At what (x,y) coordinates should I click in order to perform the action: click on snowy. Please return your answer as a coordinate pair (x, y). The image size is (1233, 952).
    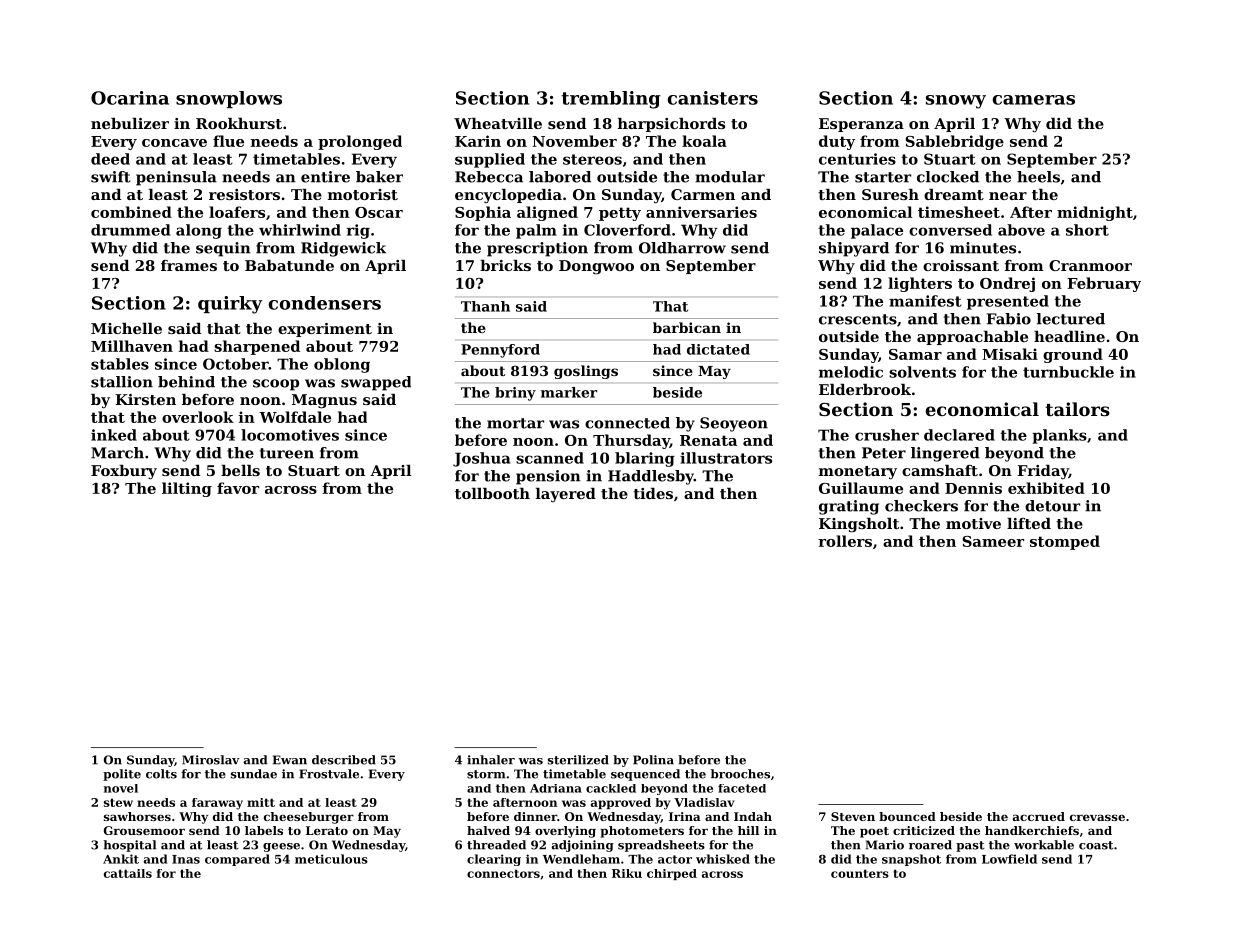
    Looking at the image, I should click on (956, 102).
